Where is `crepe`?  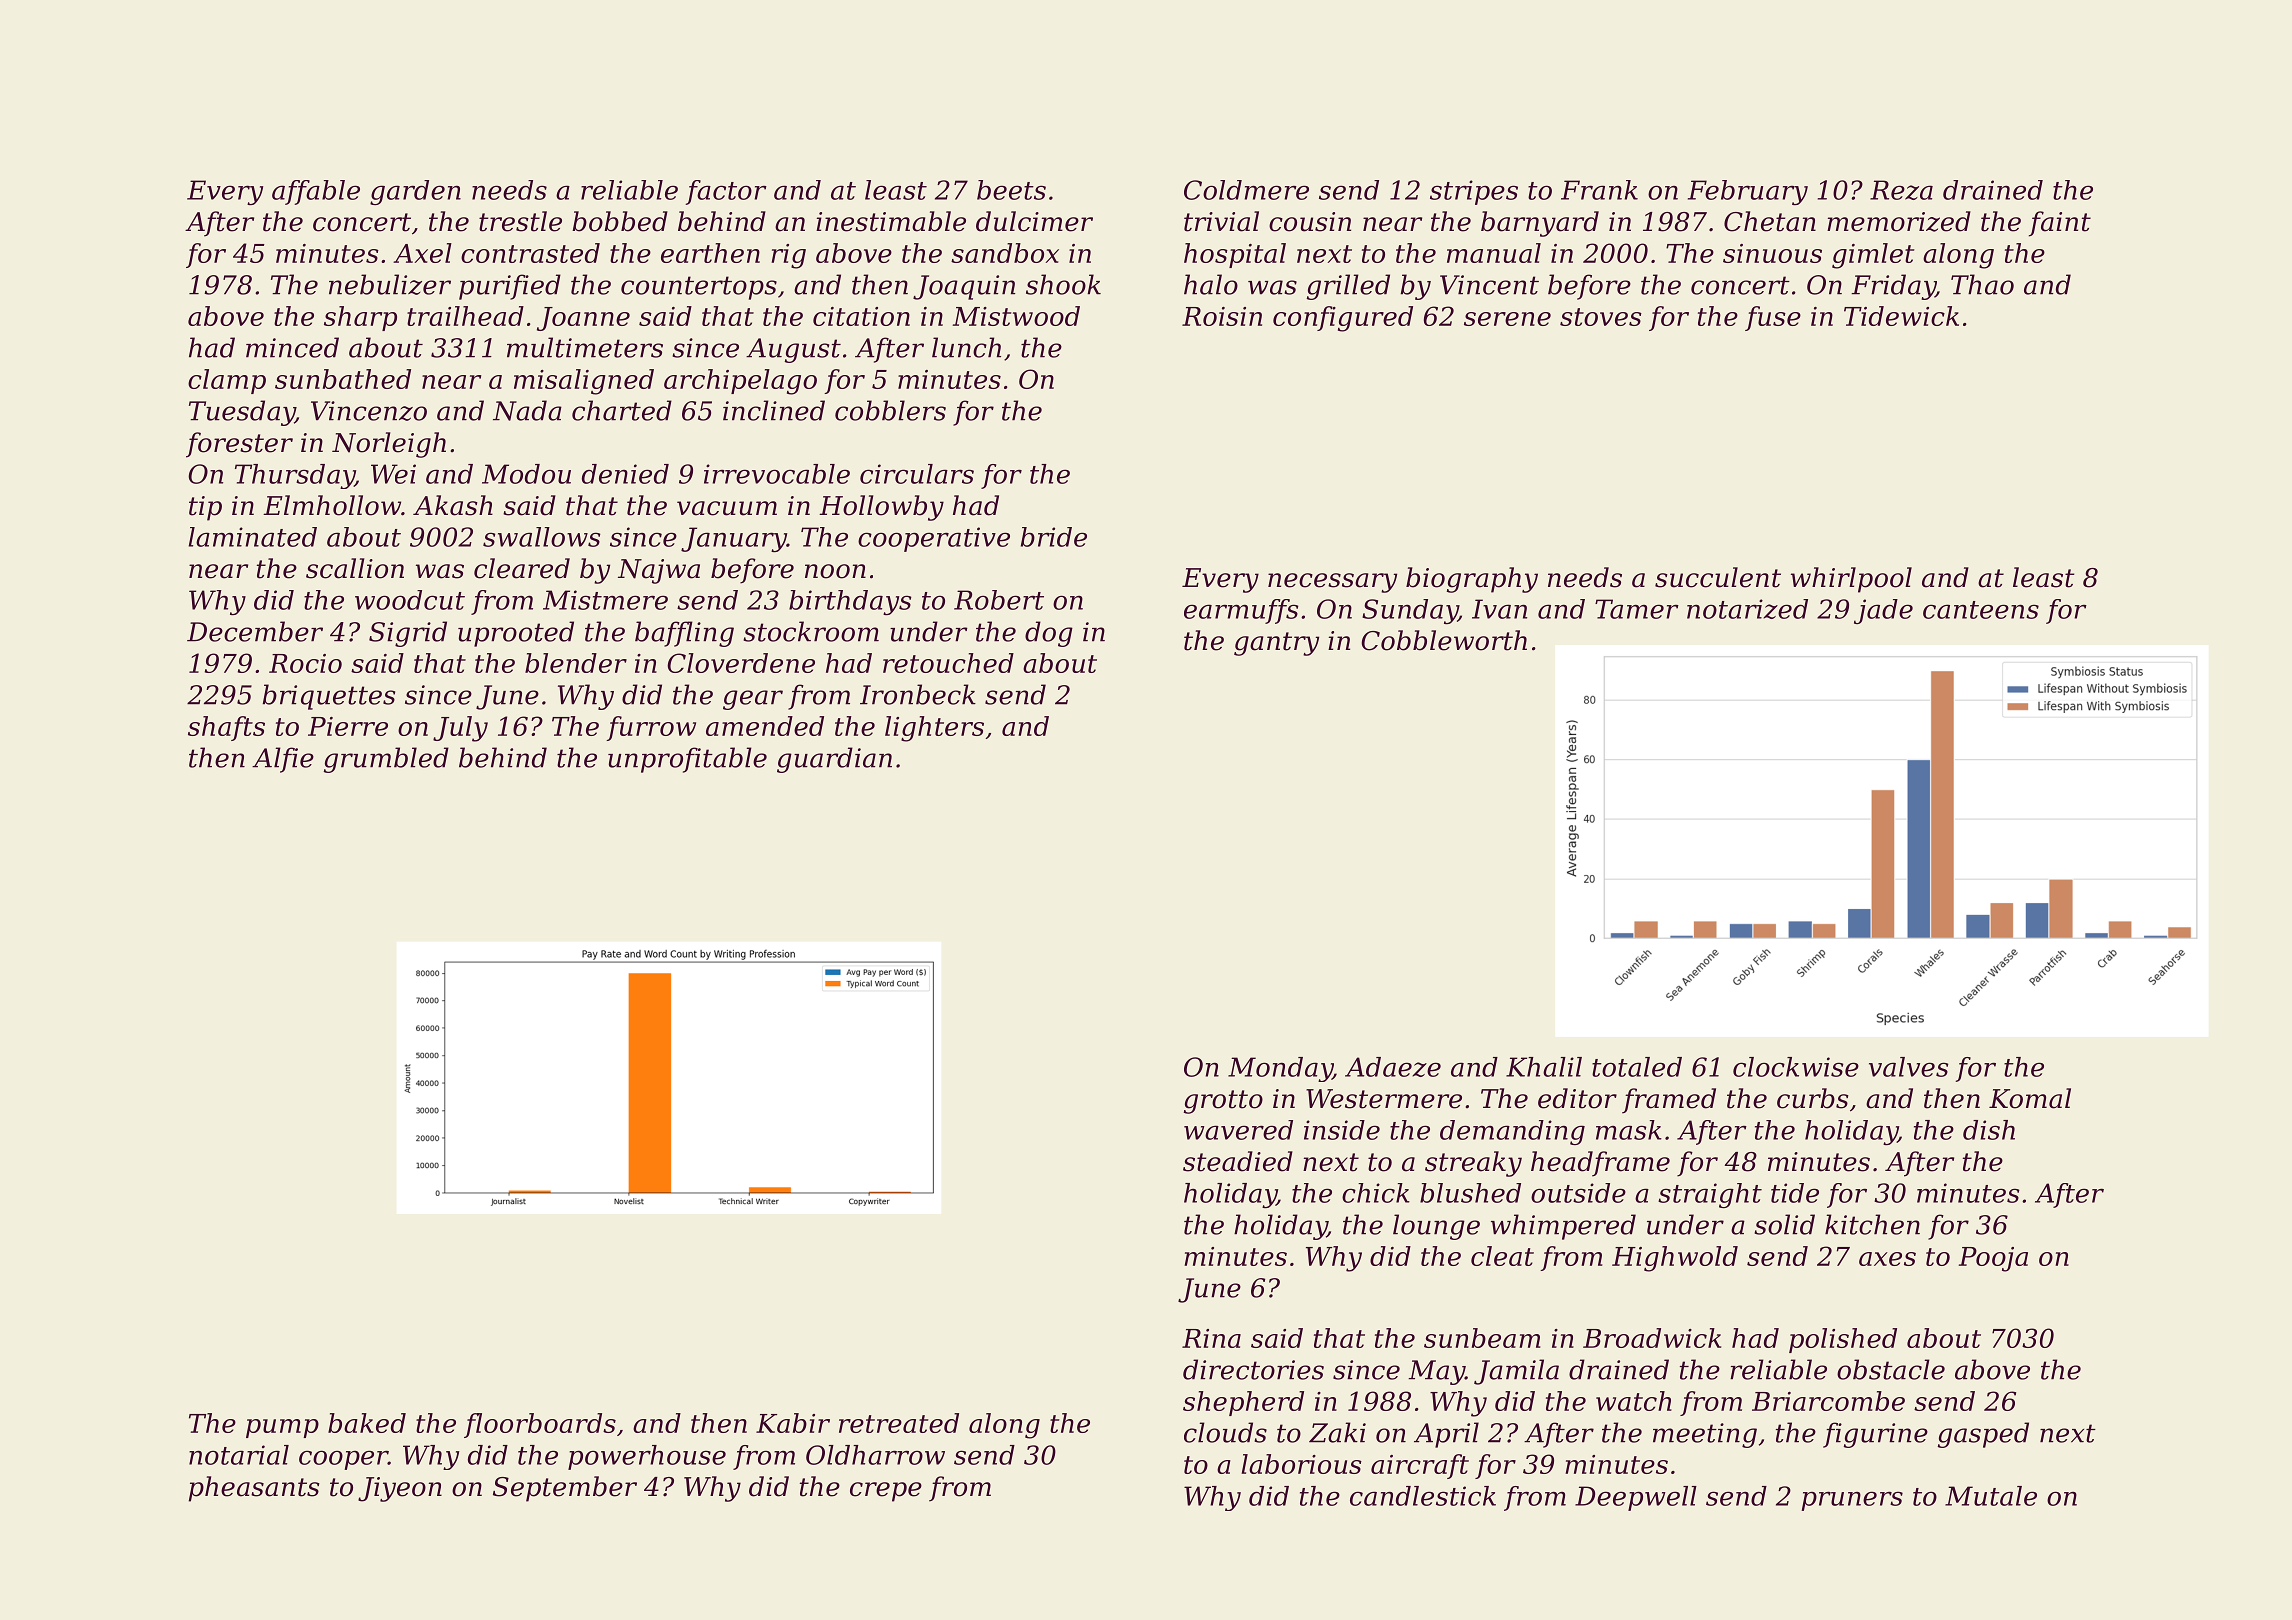
crepe is located at coordinates (886, 1492).
